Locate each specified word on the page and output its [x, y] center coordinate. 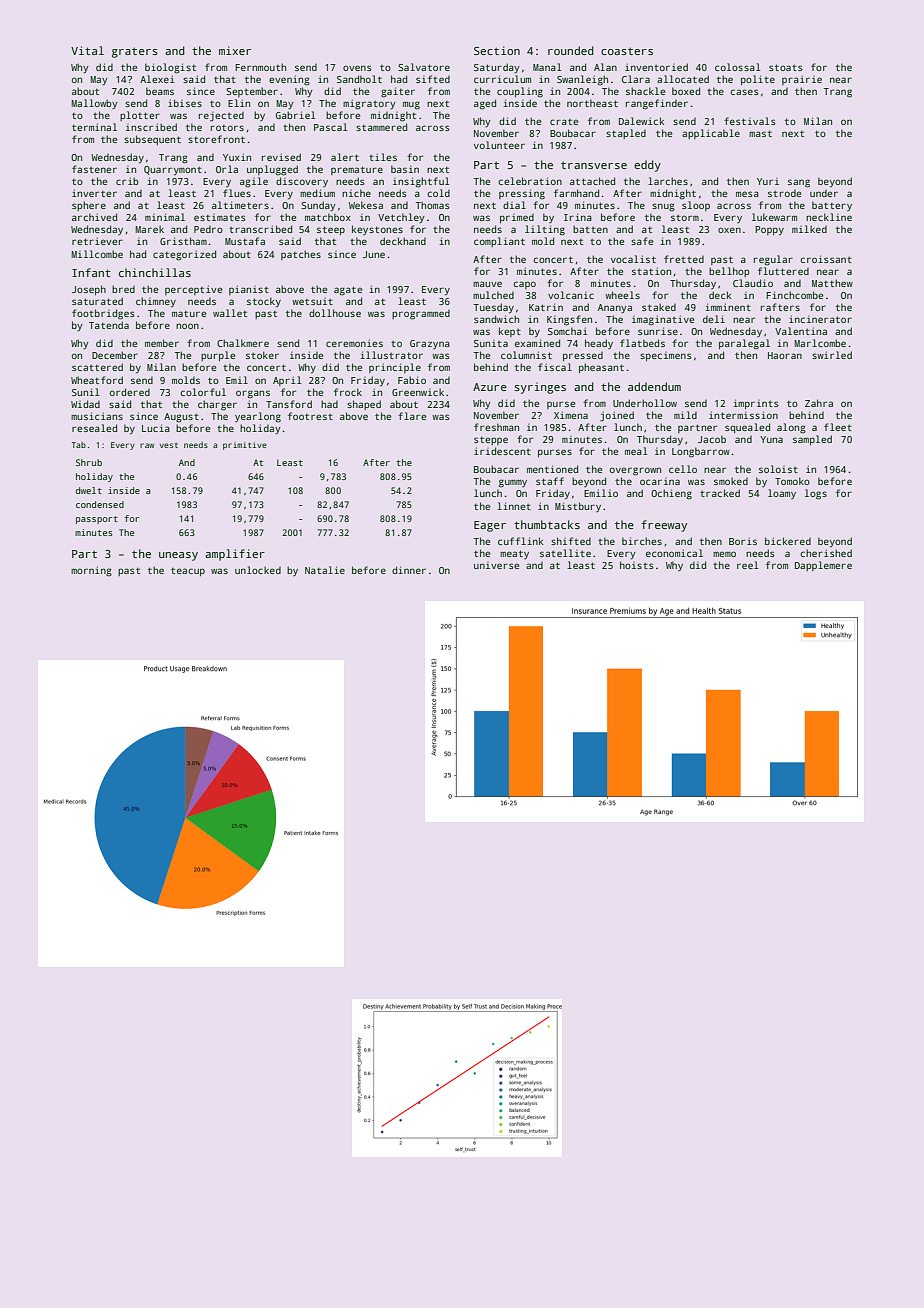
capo [524, 285]
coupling [520, 92]
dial [514, 205]
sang [799, 183]
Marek [150, 229]
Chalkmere [243, 343]
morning [91, 571]
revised [281, 157]
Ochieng [671, 494]
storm [685, 218]
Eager [490, 526]
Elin [239, 103]
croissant [826, 259]
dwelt [89, 490]
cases [744, 92]
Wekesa [366, 205]
